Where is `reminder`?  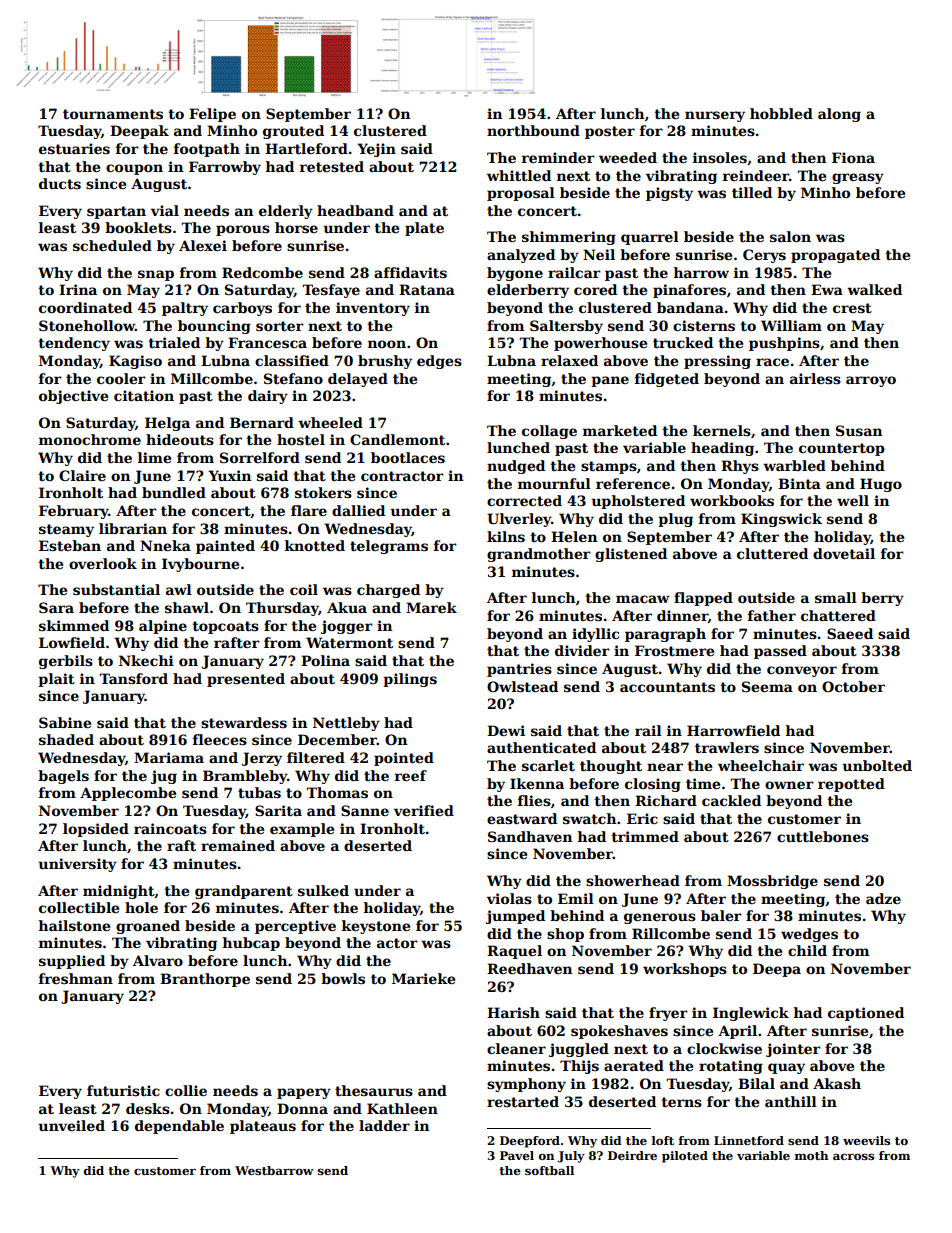 reminder is located at coordinates (558, 157).
